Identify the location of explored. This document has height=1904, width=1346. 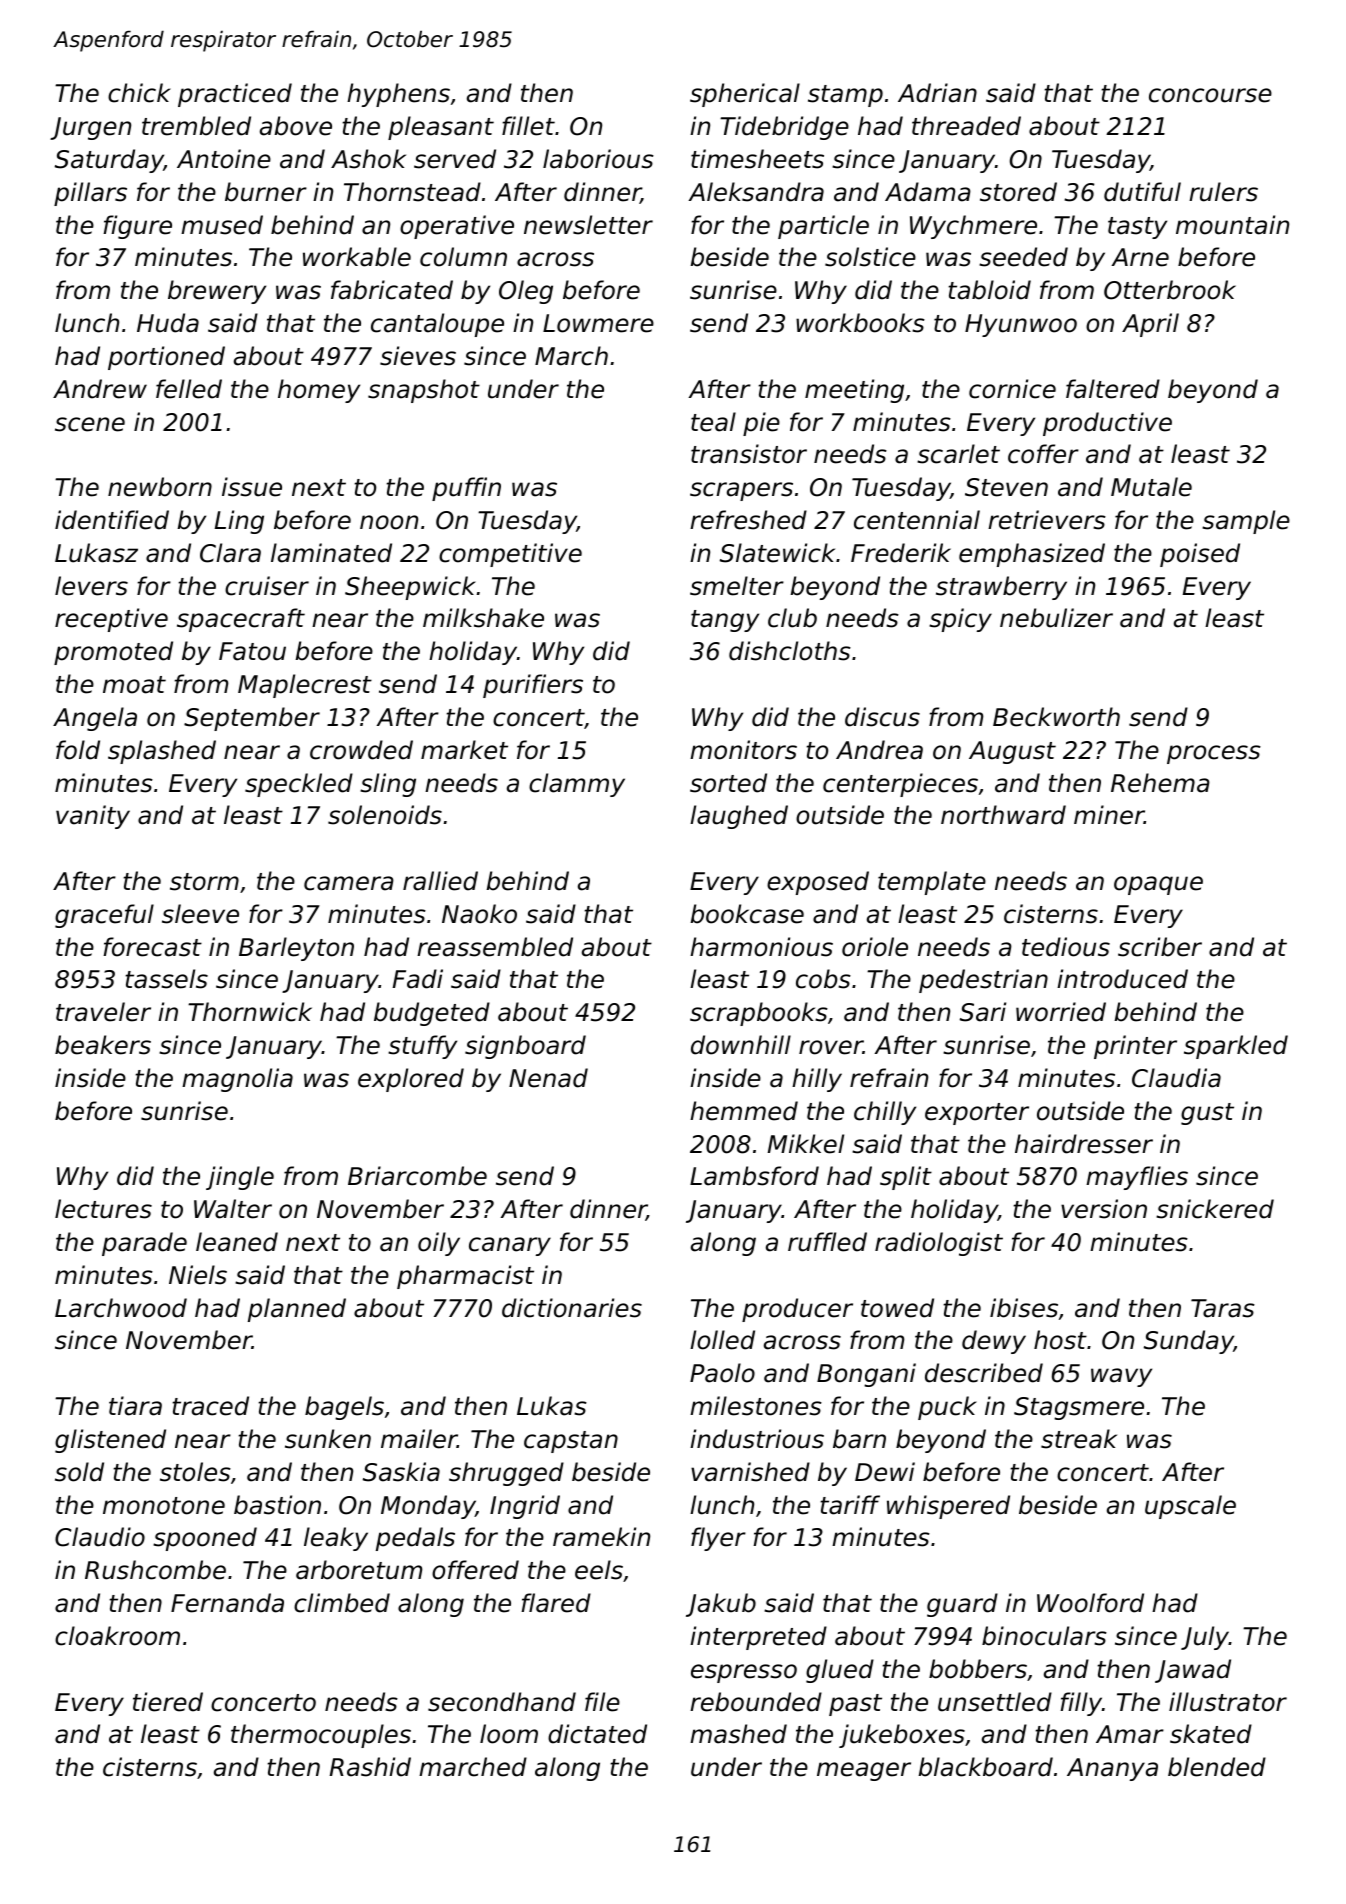
(411, 1080).
